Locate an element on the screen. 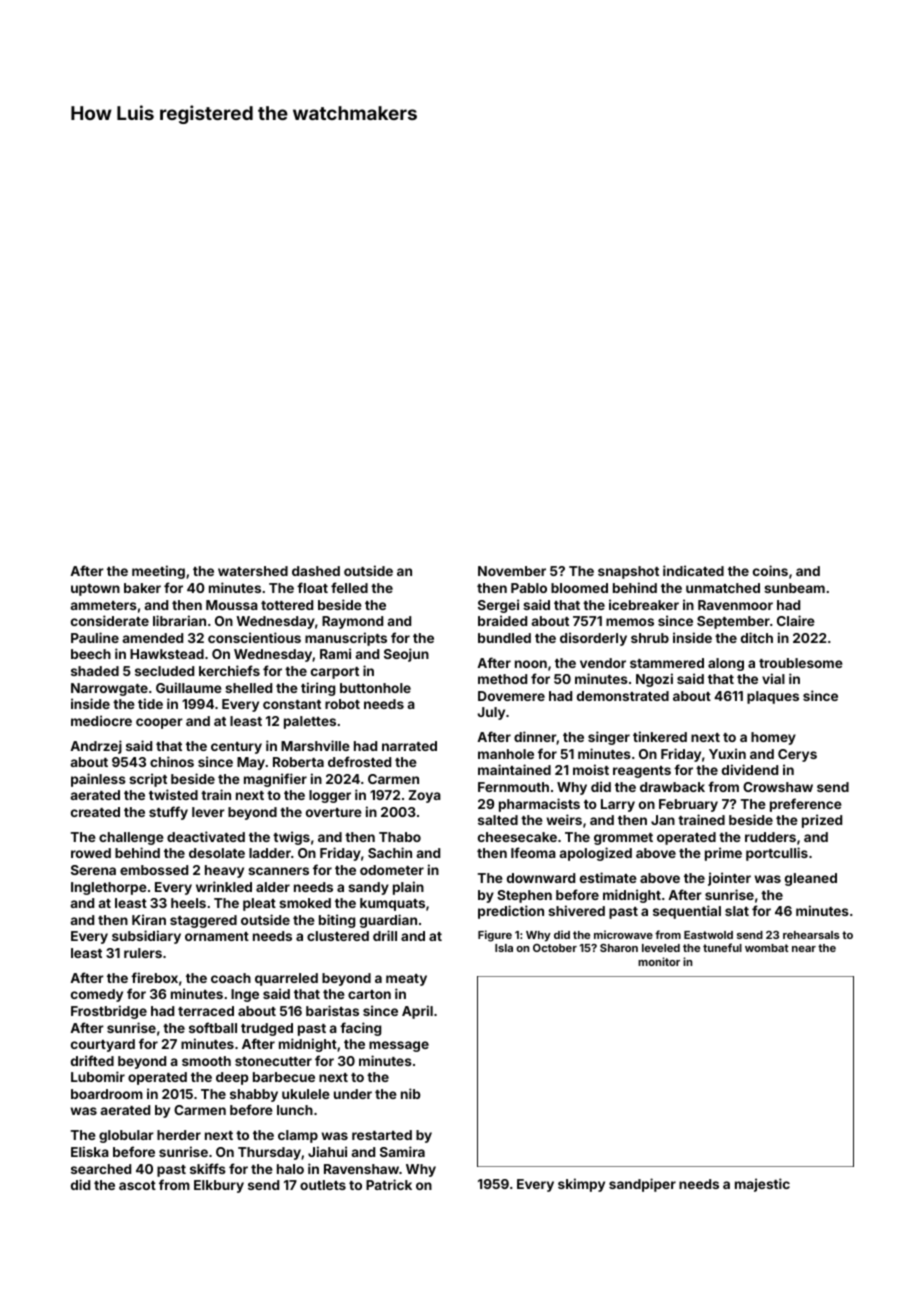  comedy is located at coordinates (97, 995).
